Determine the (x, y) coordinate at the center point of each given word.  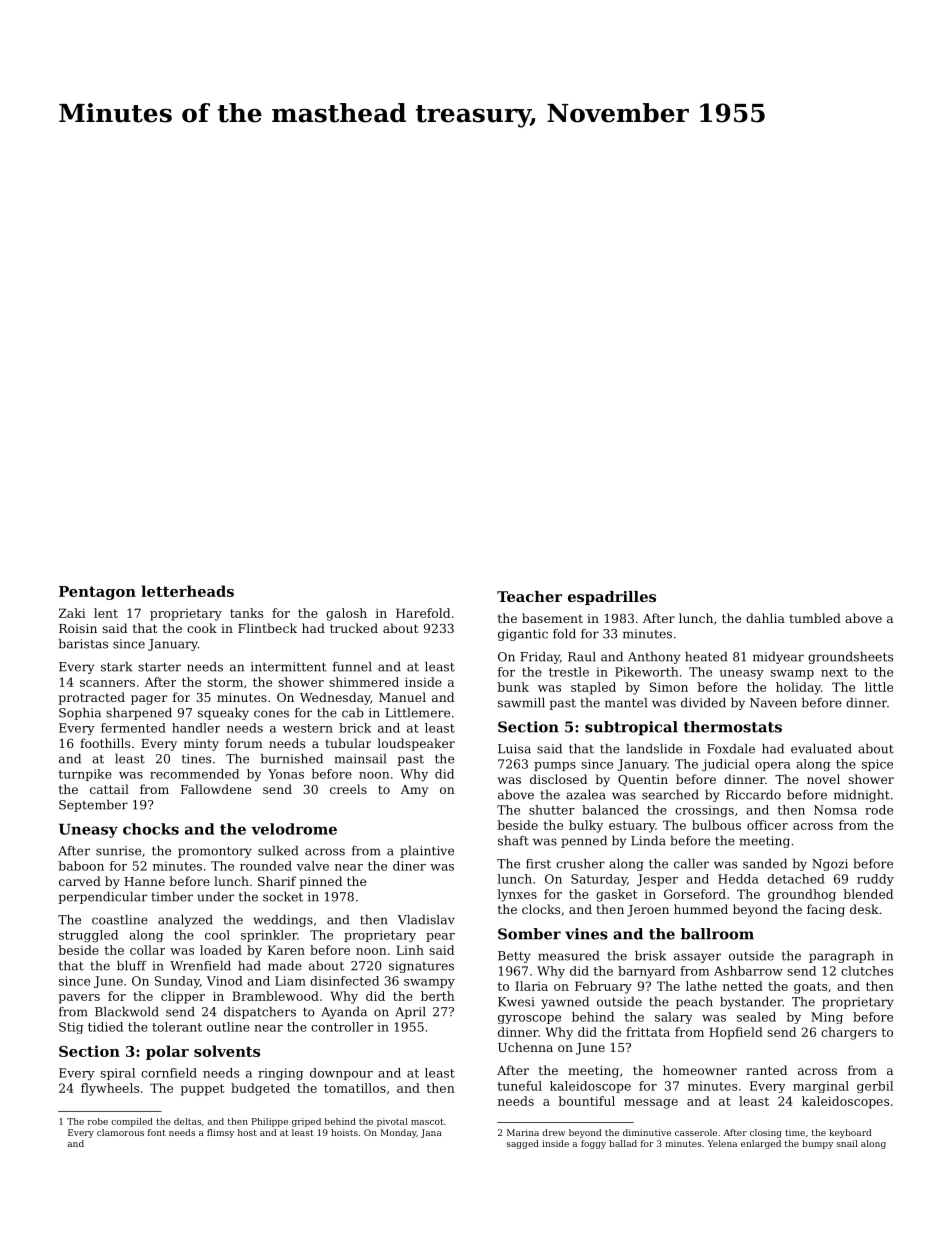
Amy (414, 791)
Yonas (286, 774)
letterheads (187, 591)
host (247, 1132)
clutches (867, 971)
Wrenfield (200, 966)
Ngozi (830, 865)
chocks (151, 829)
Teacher (529, 596)
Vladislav (426, 920)
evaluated (821, 749)
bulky (586, 826)
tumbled (815, 618)
